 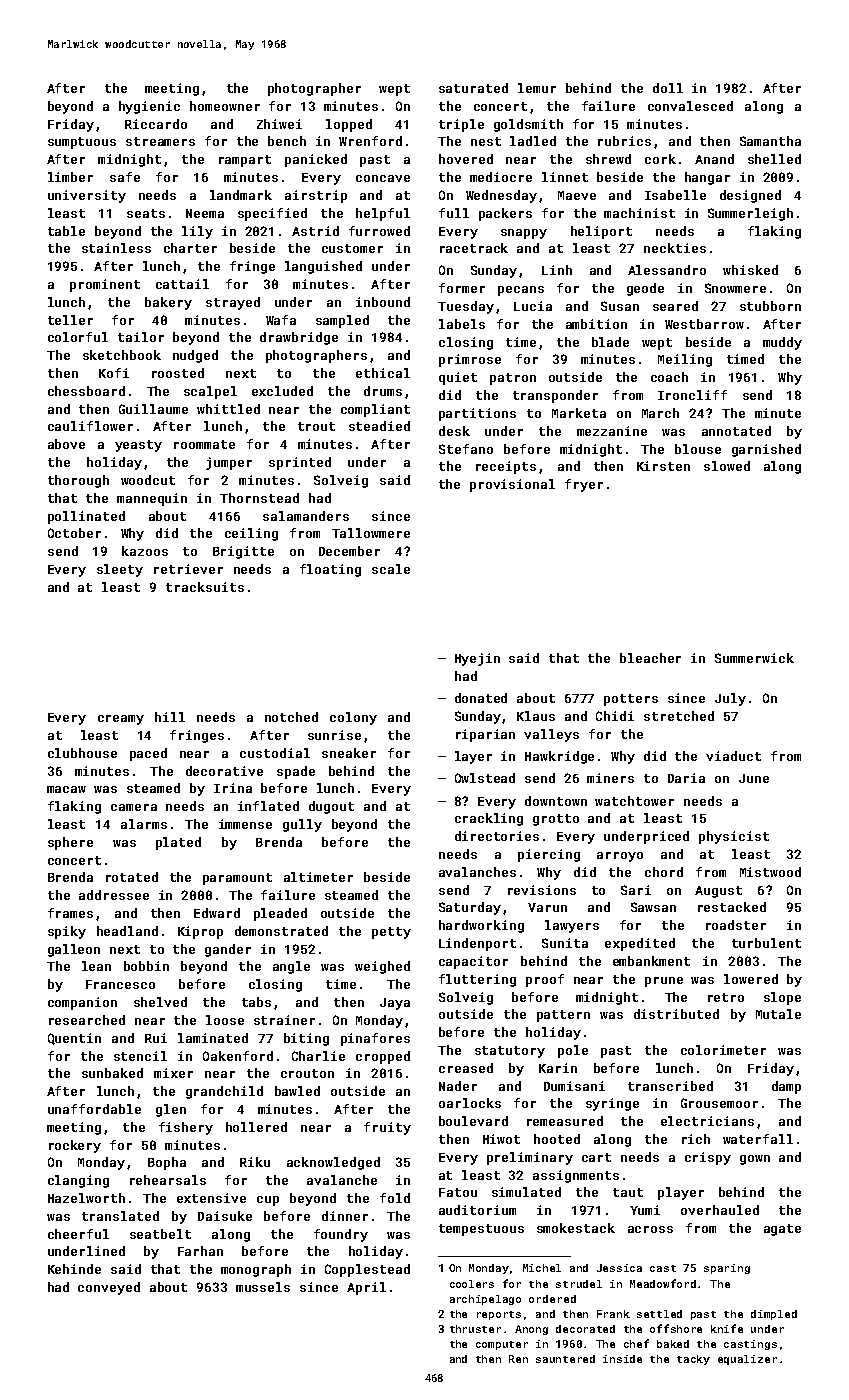 I want to click on shrewd, so click(x=608, y=159).
